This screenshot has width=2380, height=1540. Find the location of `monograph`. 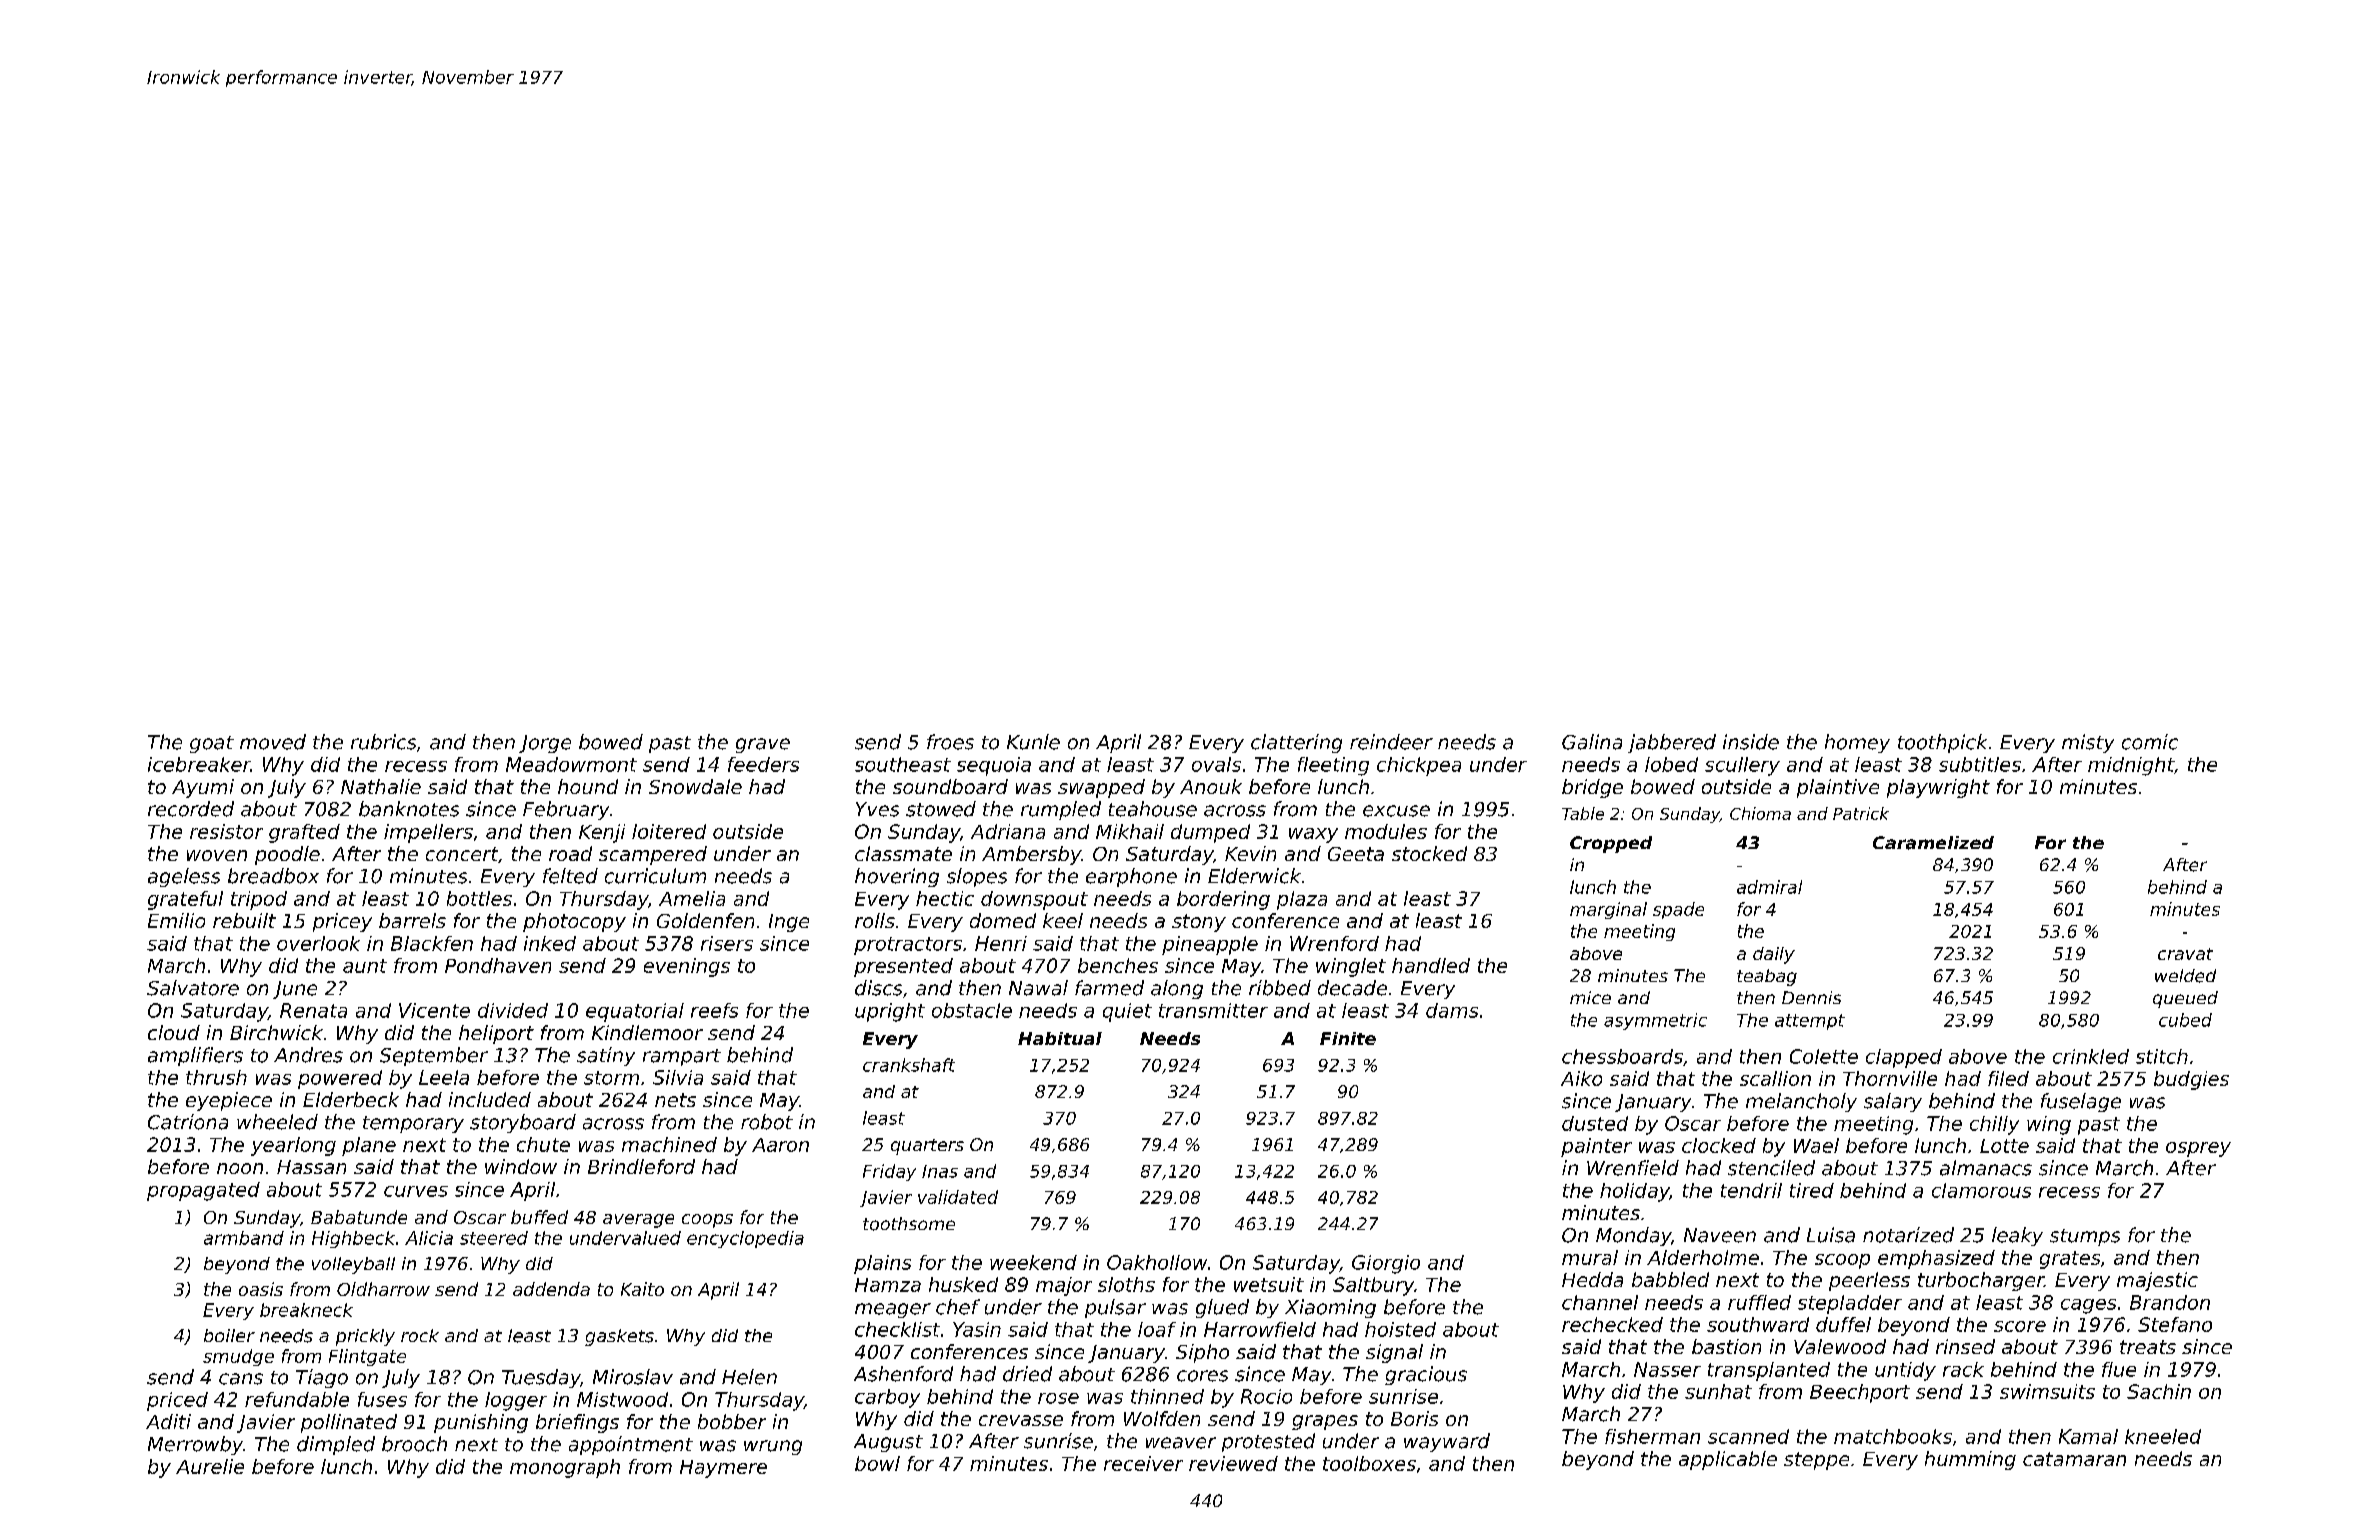

monograph is located at coordinates (565, 1468).
